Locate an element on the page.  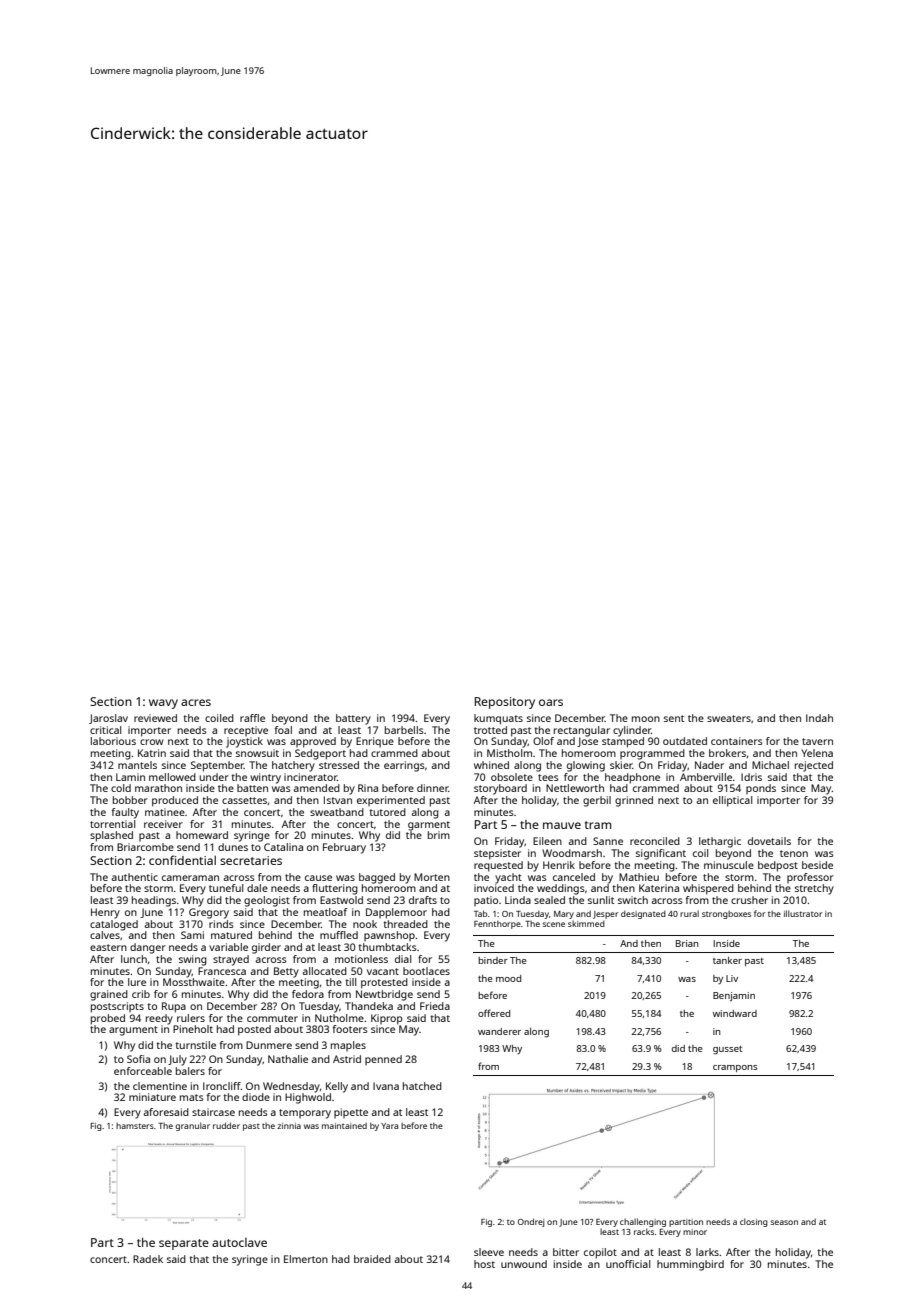
gusset is located at coordinates (727, 1050).
